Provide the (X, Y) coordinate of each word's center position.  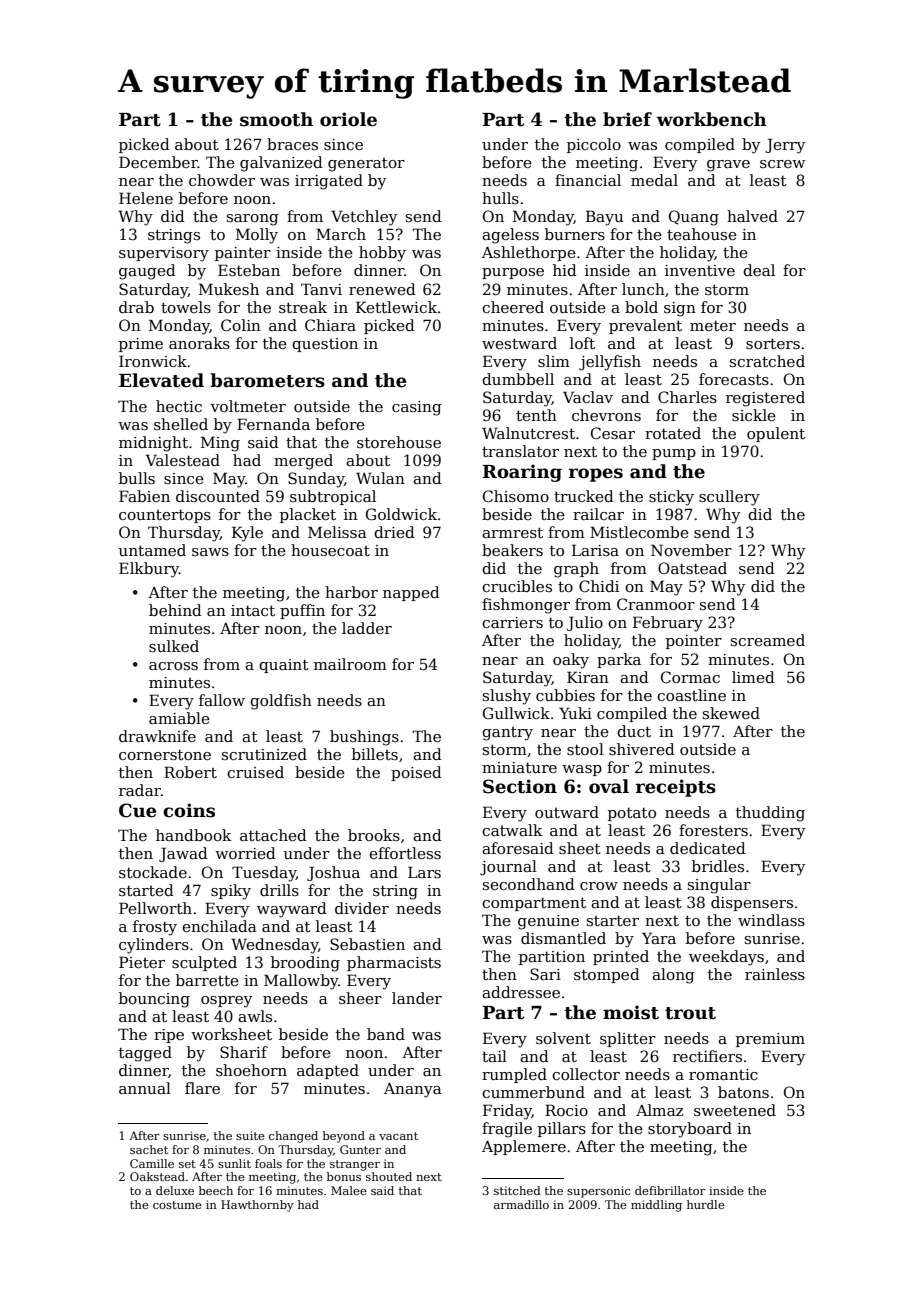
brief (627, 119)
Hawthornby (257, 1206)
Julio (585, 623)
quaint (284, 666)
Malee (349, 1190)
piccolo (594, 145)
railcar (598, 514)
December (158, 162)
